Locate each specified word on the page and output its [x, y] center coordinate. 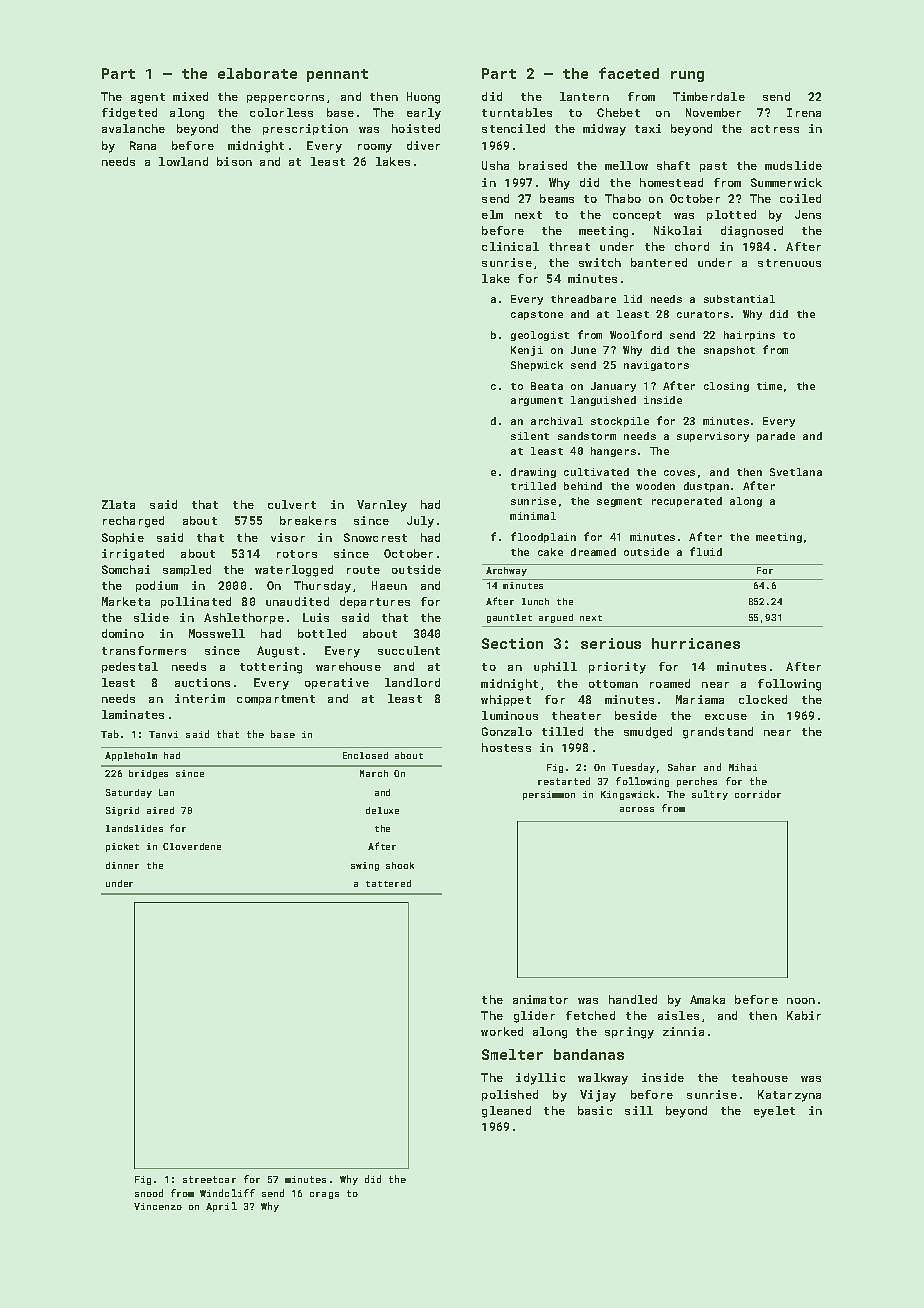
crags [324, 1195]
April [221, 1207]
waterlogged [294, 571]
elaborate [257, 73]
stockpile [620, 422]
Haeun [389, 585]
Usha [495, 165]
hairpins [749, 336]
